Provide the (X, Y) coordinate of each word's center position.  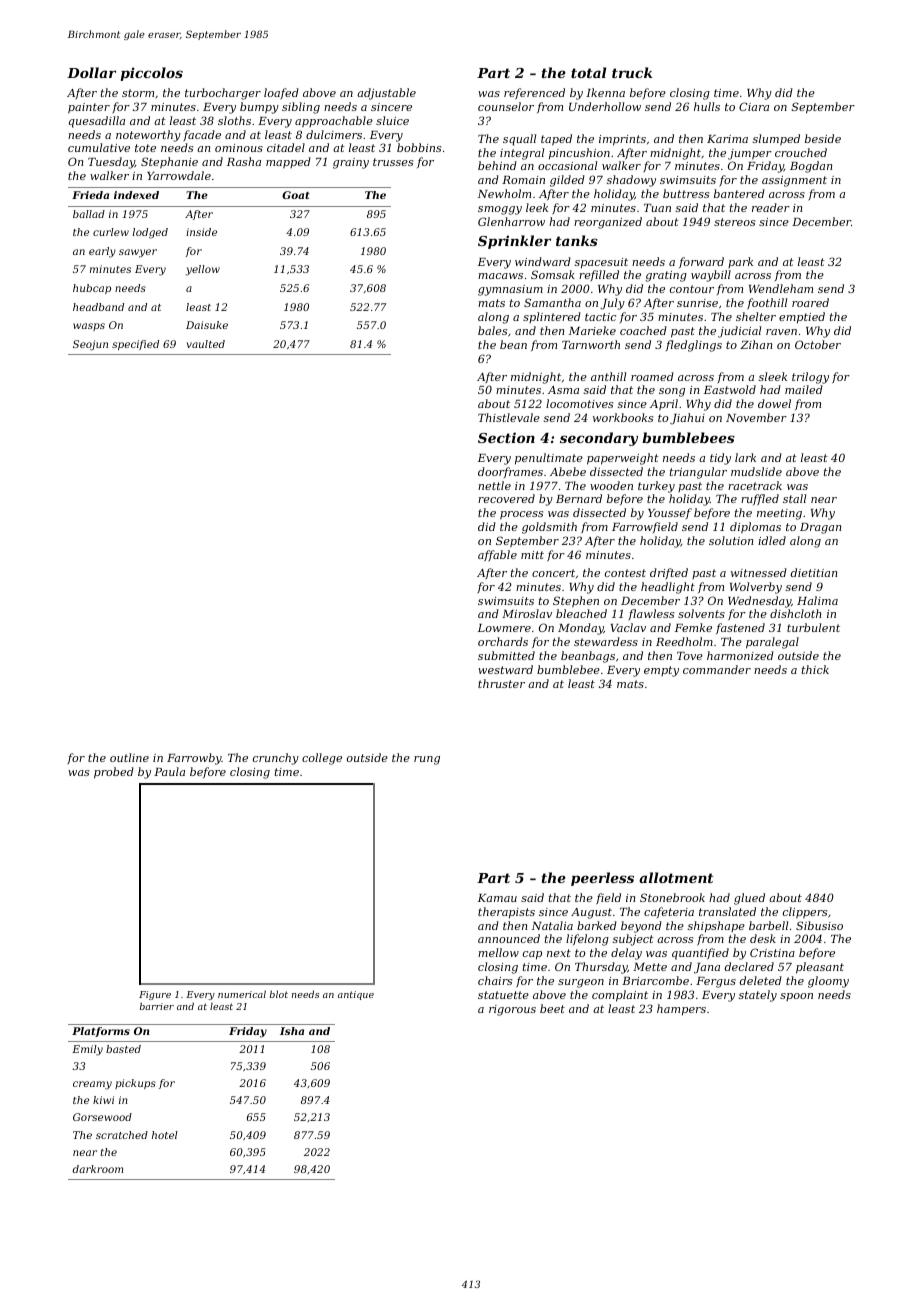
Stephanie (169, 163)
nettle (494, 485)
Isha (292, 1031)
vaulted (206, 344)
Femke (693, 627)
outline (129, 757)
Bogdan (811, 167)
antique (356, 995)
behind (497, 165)
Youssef (670, 513)
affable (497, 556)
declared (749, 966)
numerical (242, 994)
